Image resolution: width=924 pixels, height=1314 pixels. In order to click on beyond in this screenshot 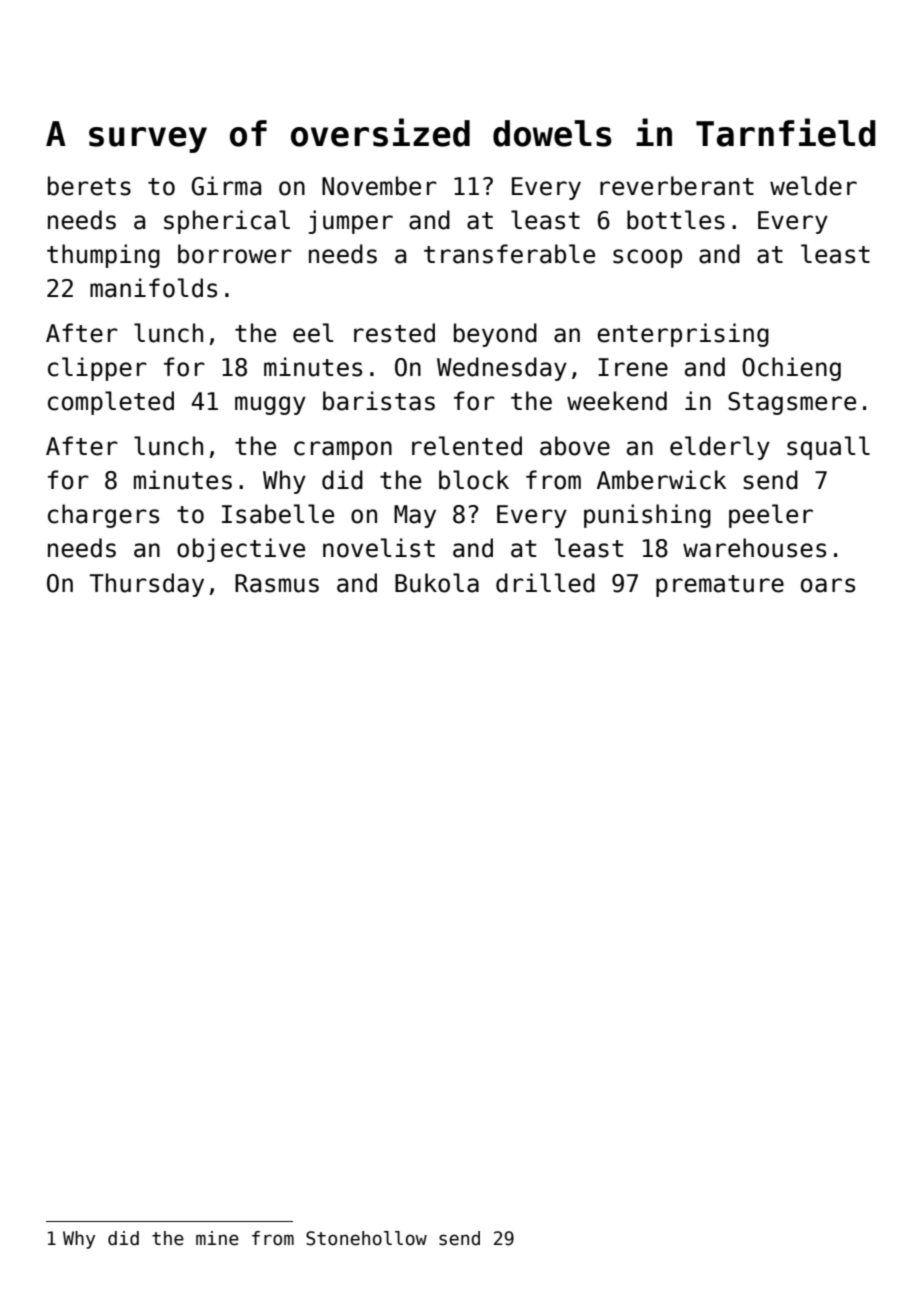, I will do `click(495, 335)`.
